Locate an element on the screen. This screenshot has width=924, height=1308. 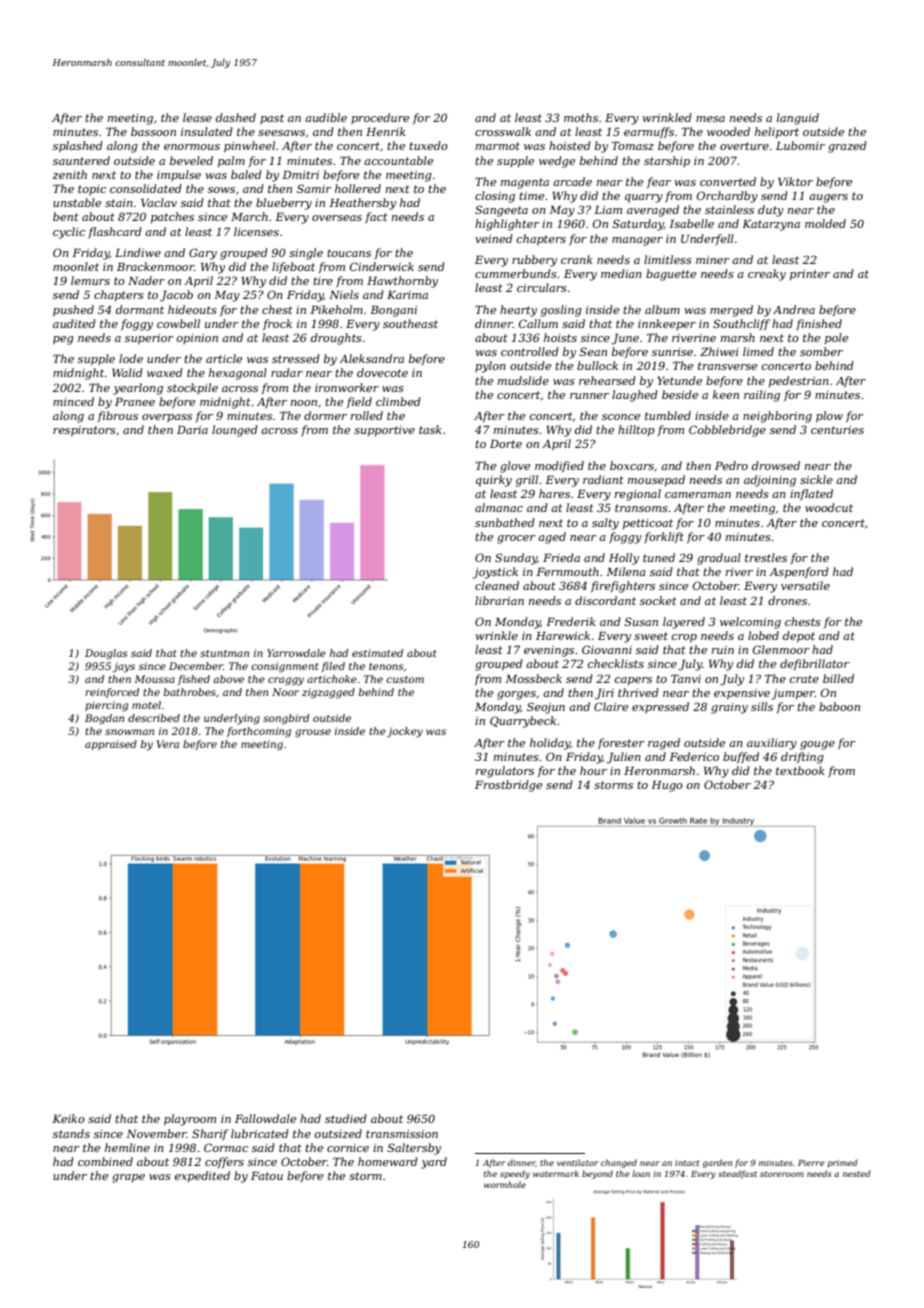
appraised is located at coordinates (111, 745).
